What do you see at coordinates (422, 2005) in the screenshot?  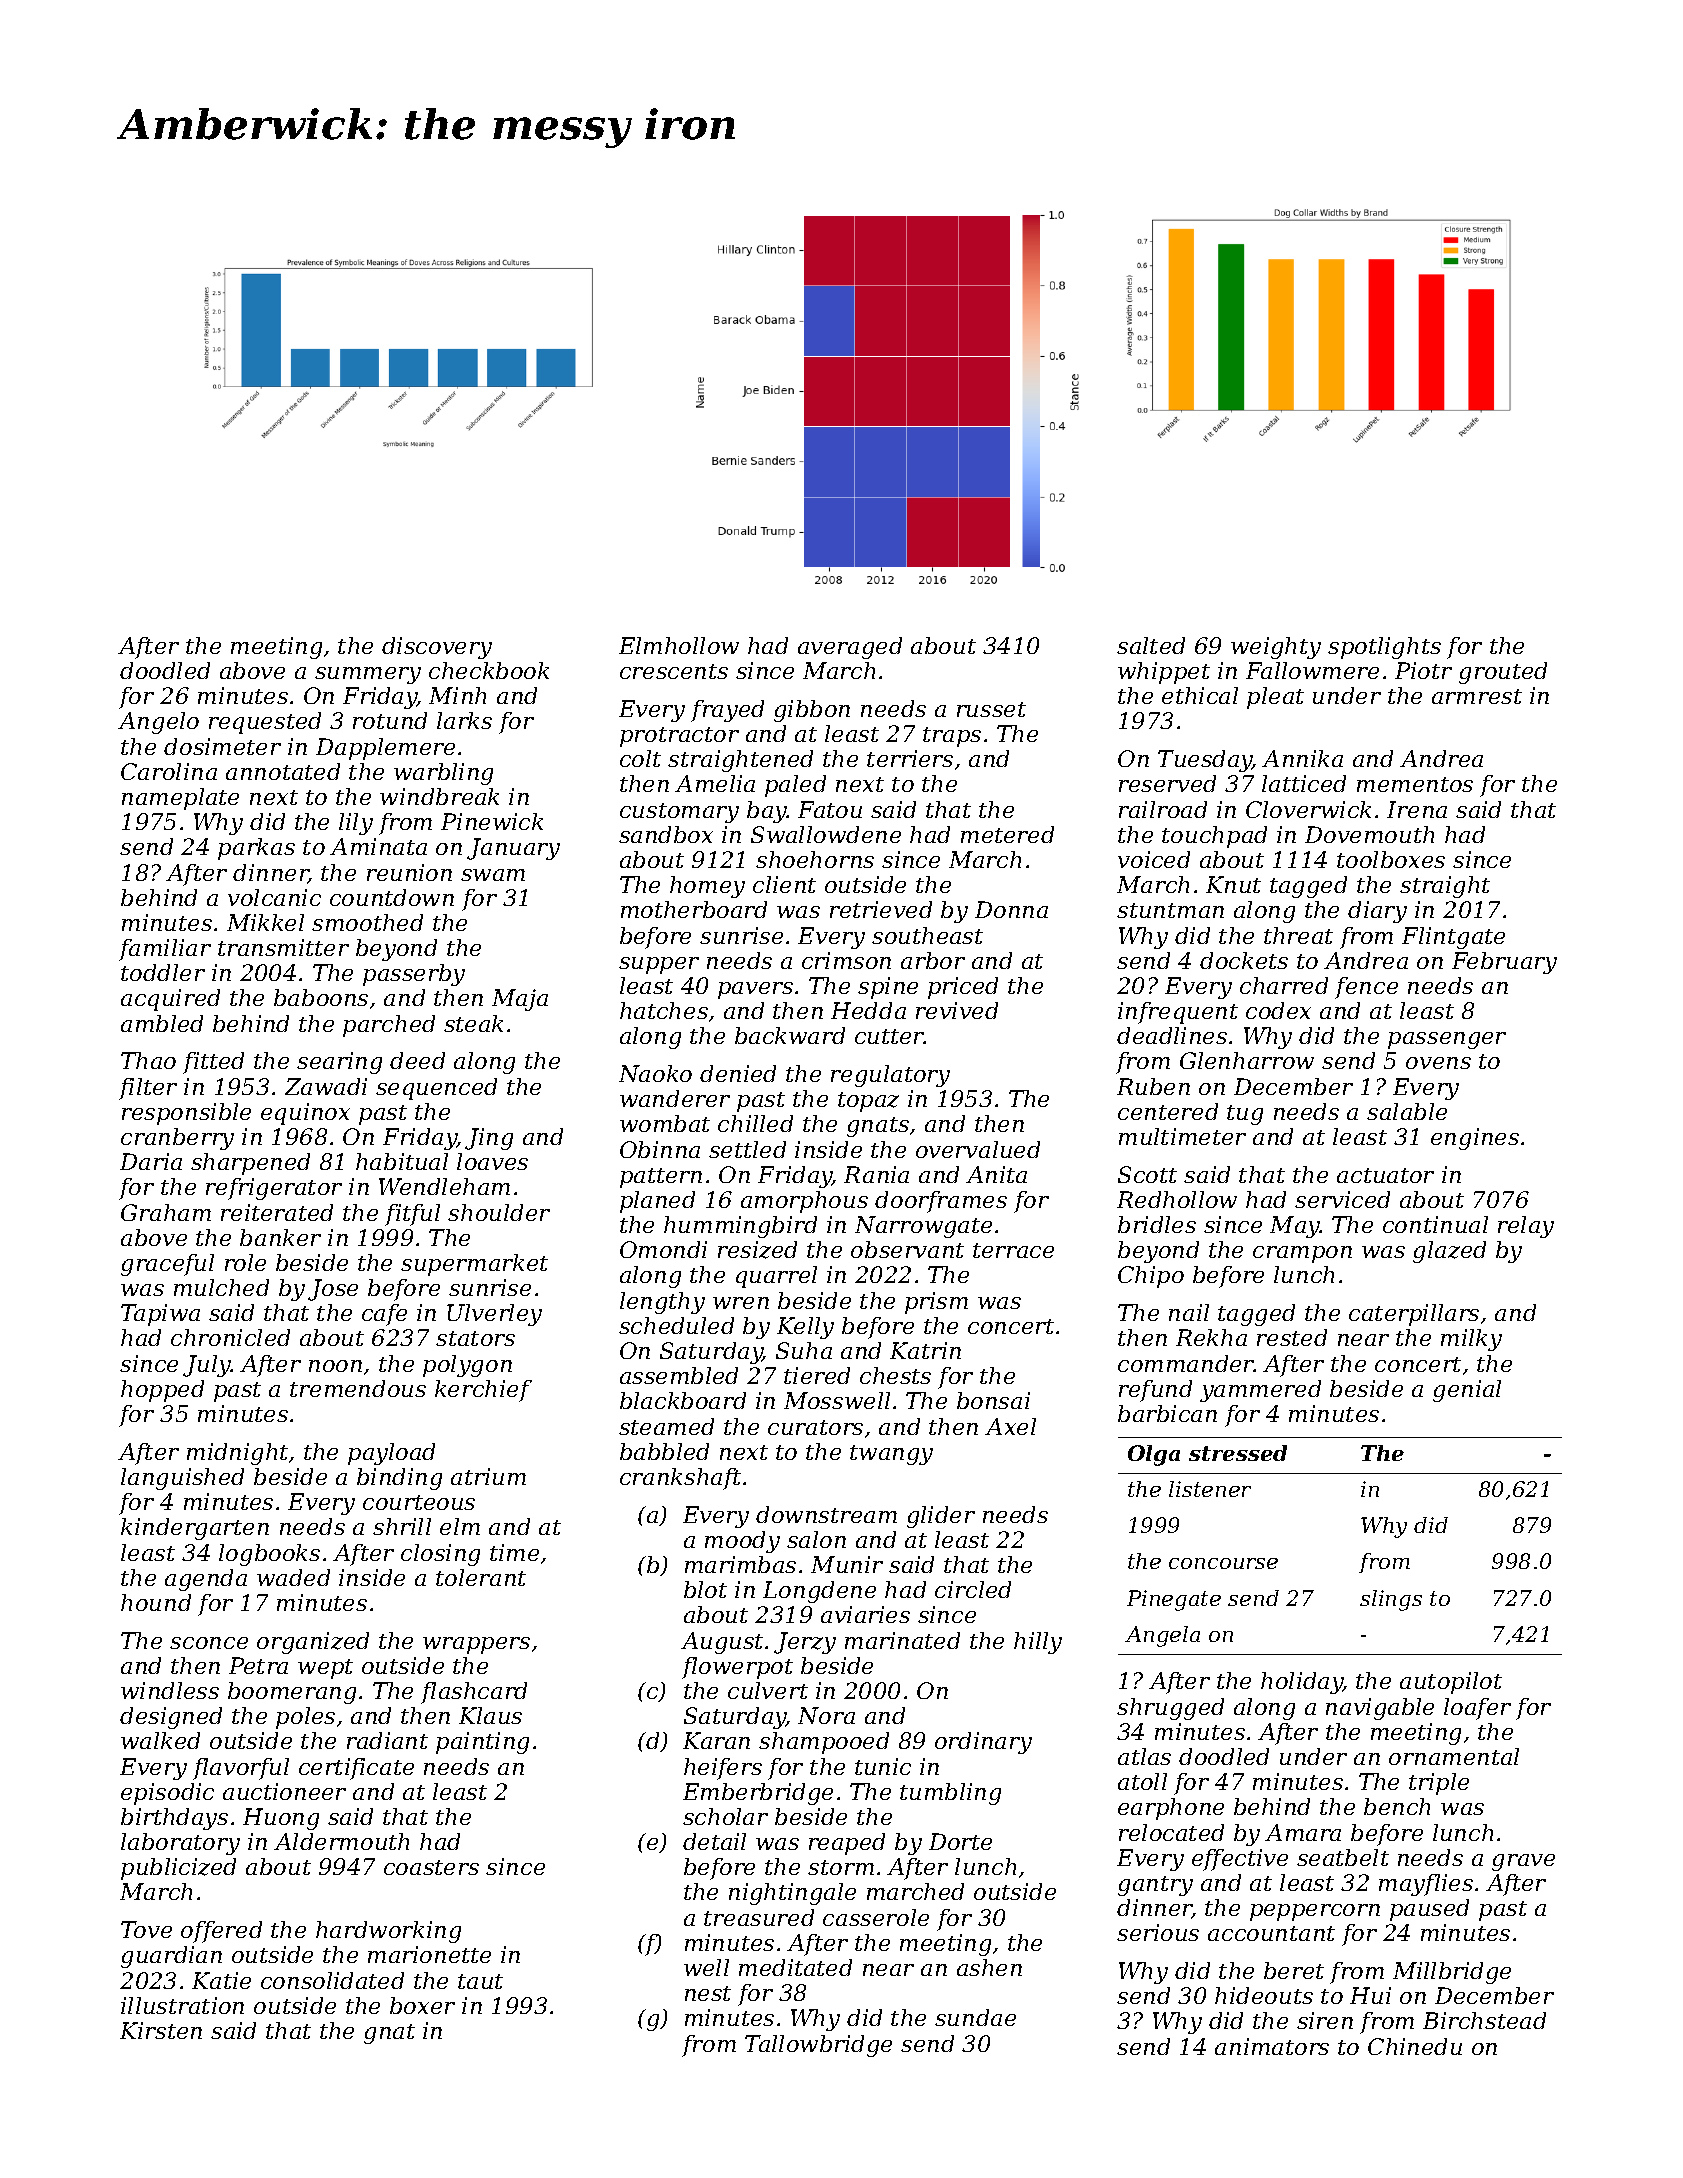 I see `boxer` at bounding box center [422, 2005].
